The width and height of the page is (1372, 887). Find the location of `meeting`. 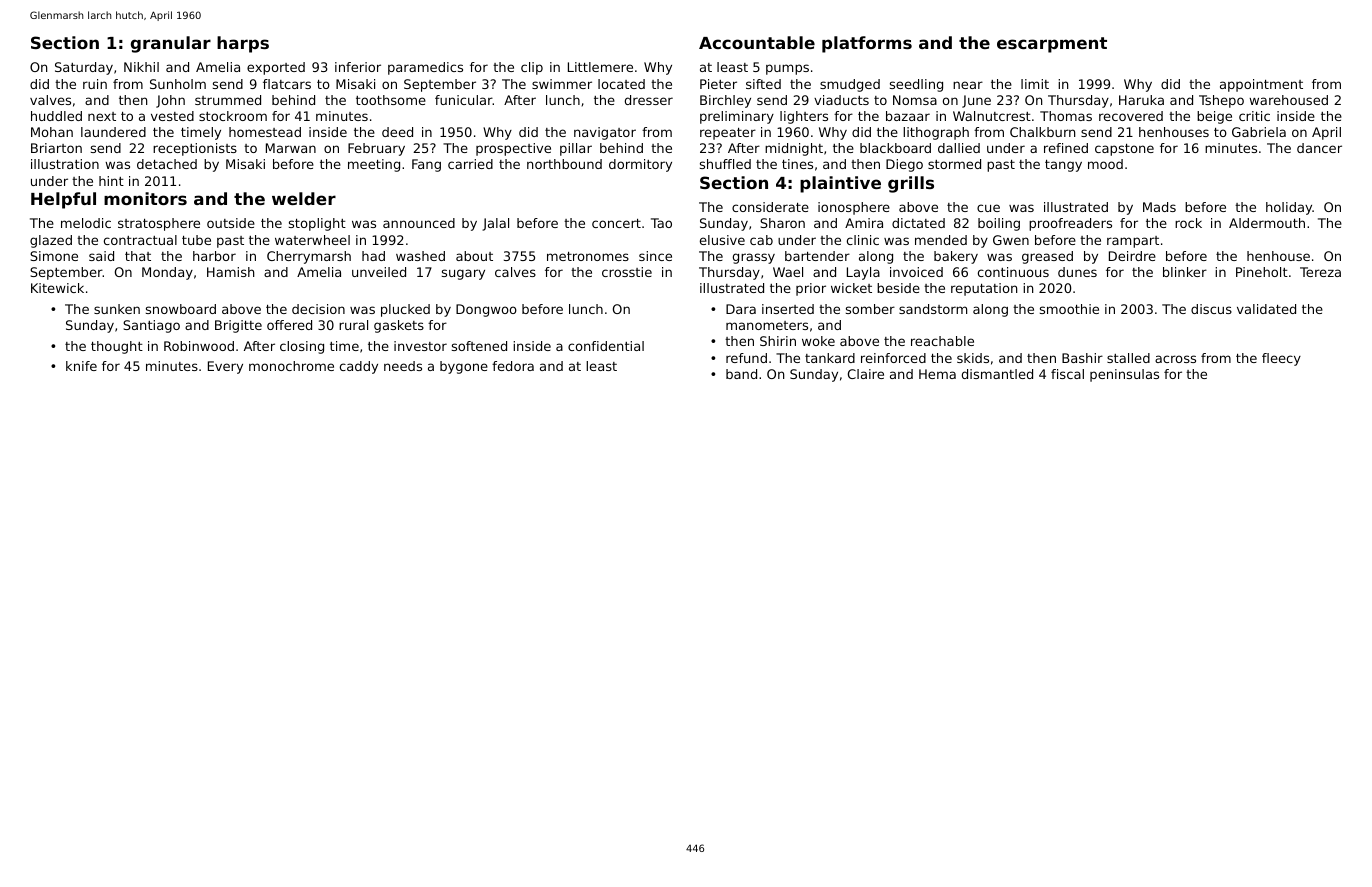

meeting is located at coordinates (374, 165).
